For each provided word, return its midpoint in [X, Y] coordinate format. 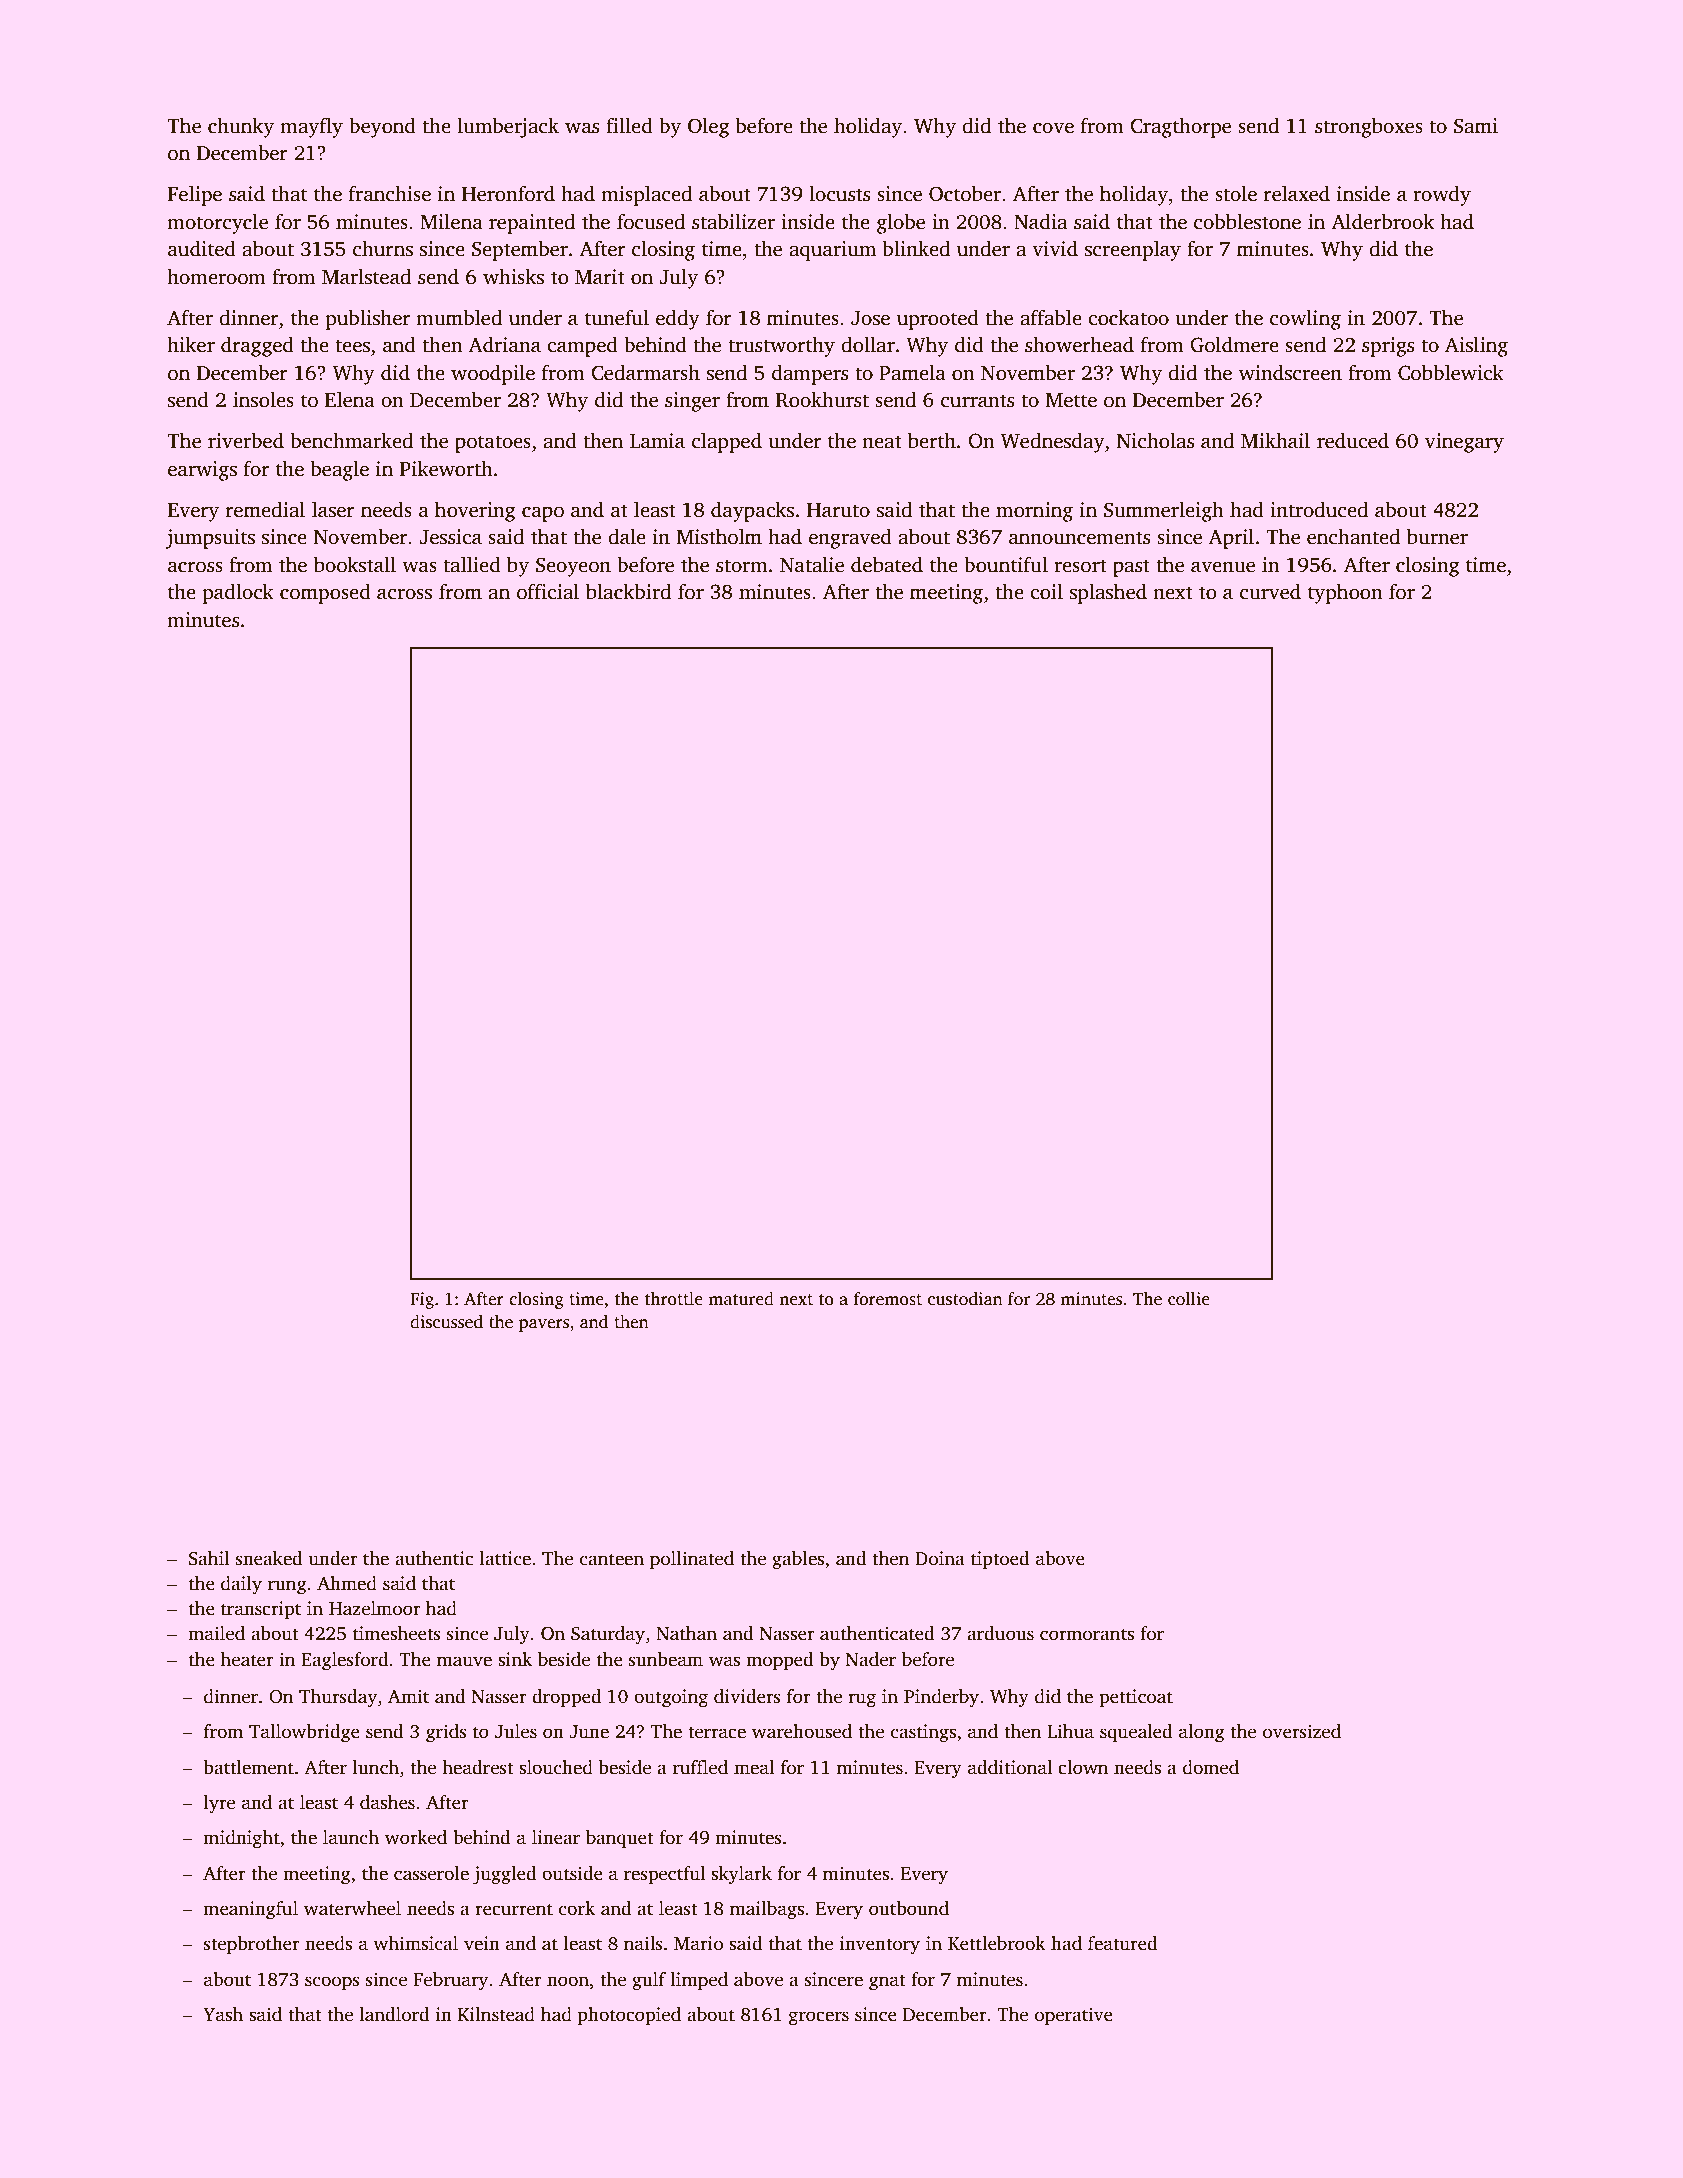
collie [1189, 1299]
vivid [1055, 248]
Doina [940, 1558]
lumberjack [508, 127]
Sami [1476, 126]
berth [932, 440]
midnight [241, 1839]
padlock [238, 593]
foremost [888, 1299]
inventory [880, 1945]
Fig [422, 1300]
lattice [505, 1558]
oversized [1302, 1731]
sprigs [1388, 347]
